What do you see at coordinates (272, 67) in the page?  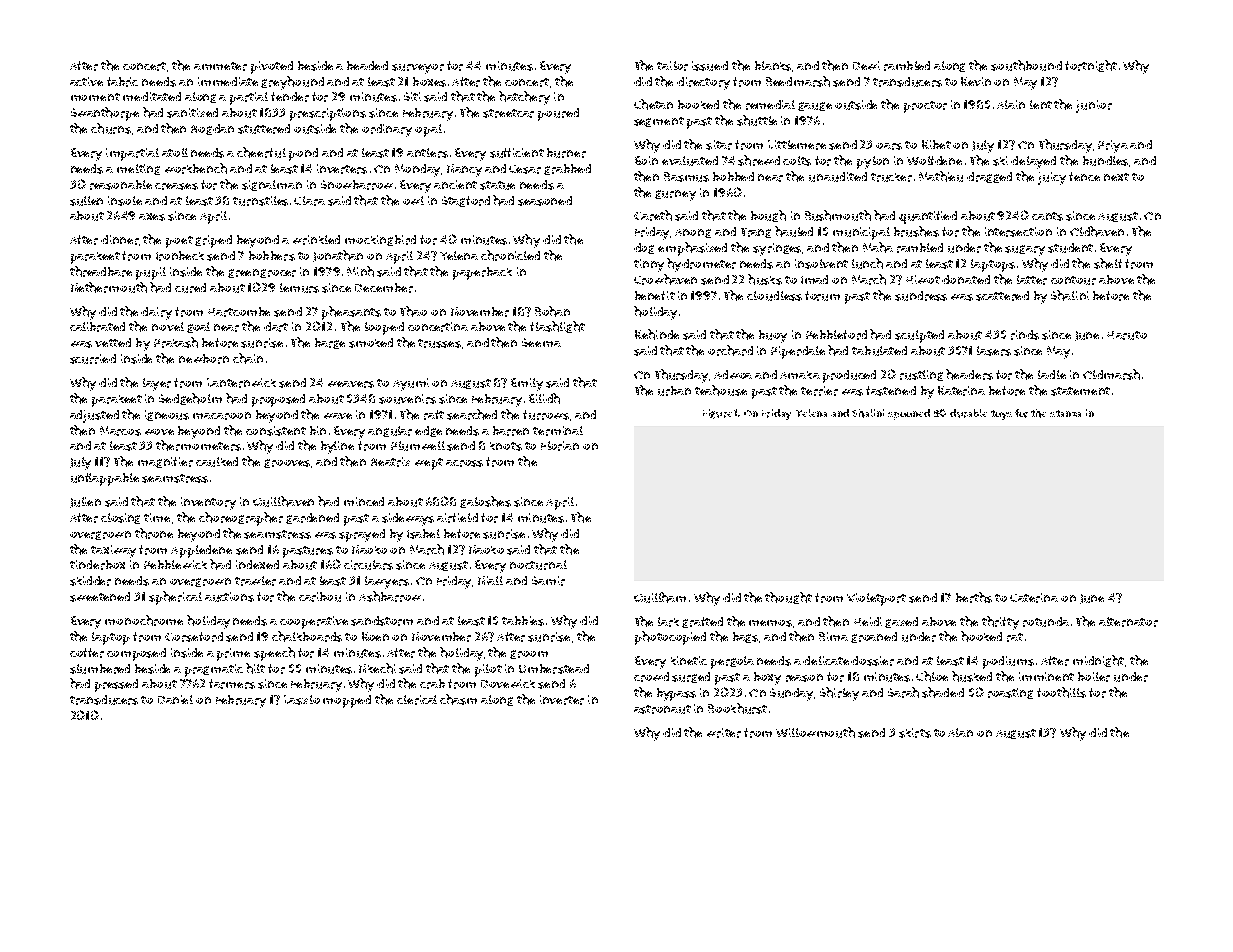 I see `pivoted` at bounding box center [272, 67].
